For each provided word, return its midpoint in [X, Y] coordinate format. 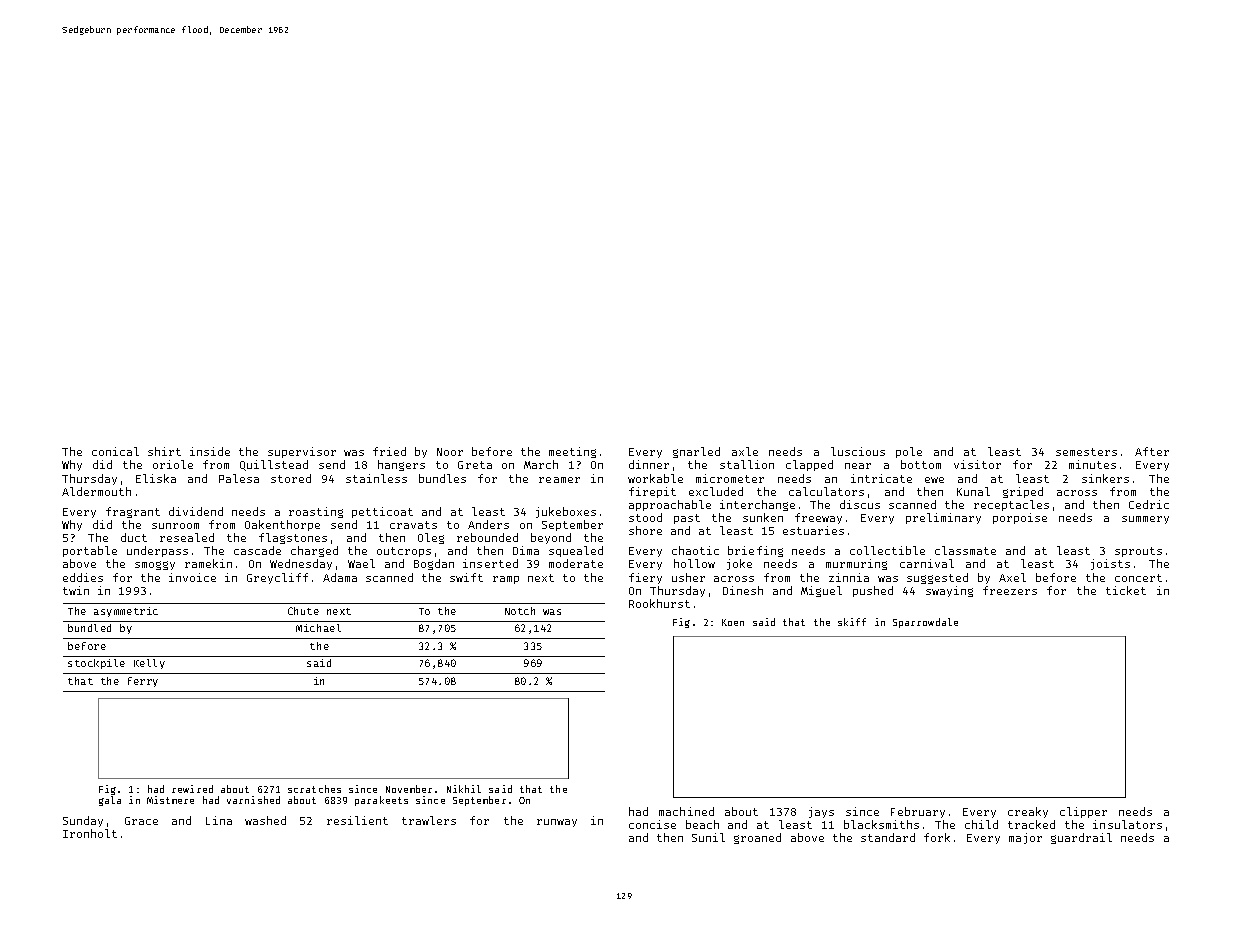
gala [110, 801]
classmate [965, 550]
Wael [361, 563]
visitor [977, 464]
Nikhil [464, 789]
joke [739, 564]
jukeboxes [566, 512]
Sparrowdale [925, 623]
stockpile [96, 664]
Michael [318, 628]
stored [291, 478]
